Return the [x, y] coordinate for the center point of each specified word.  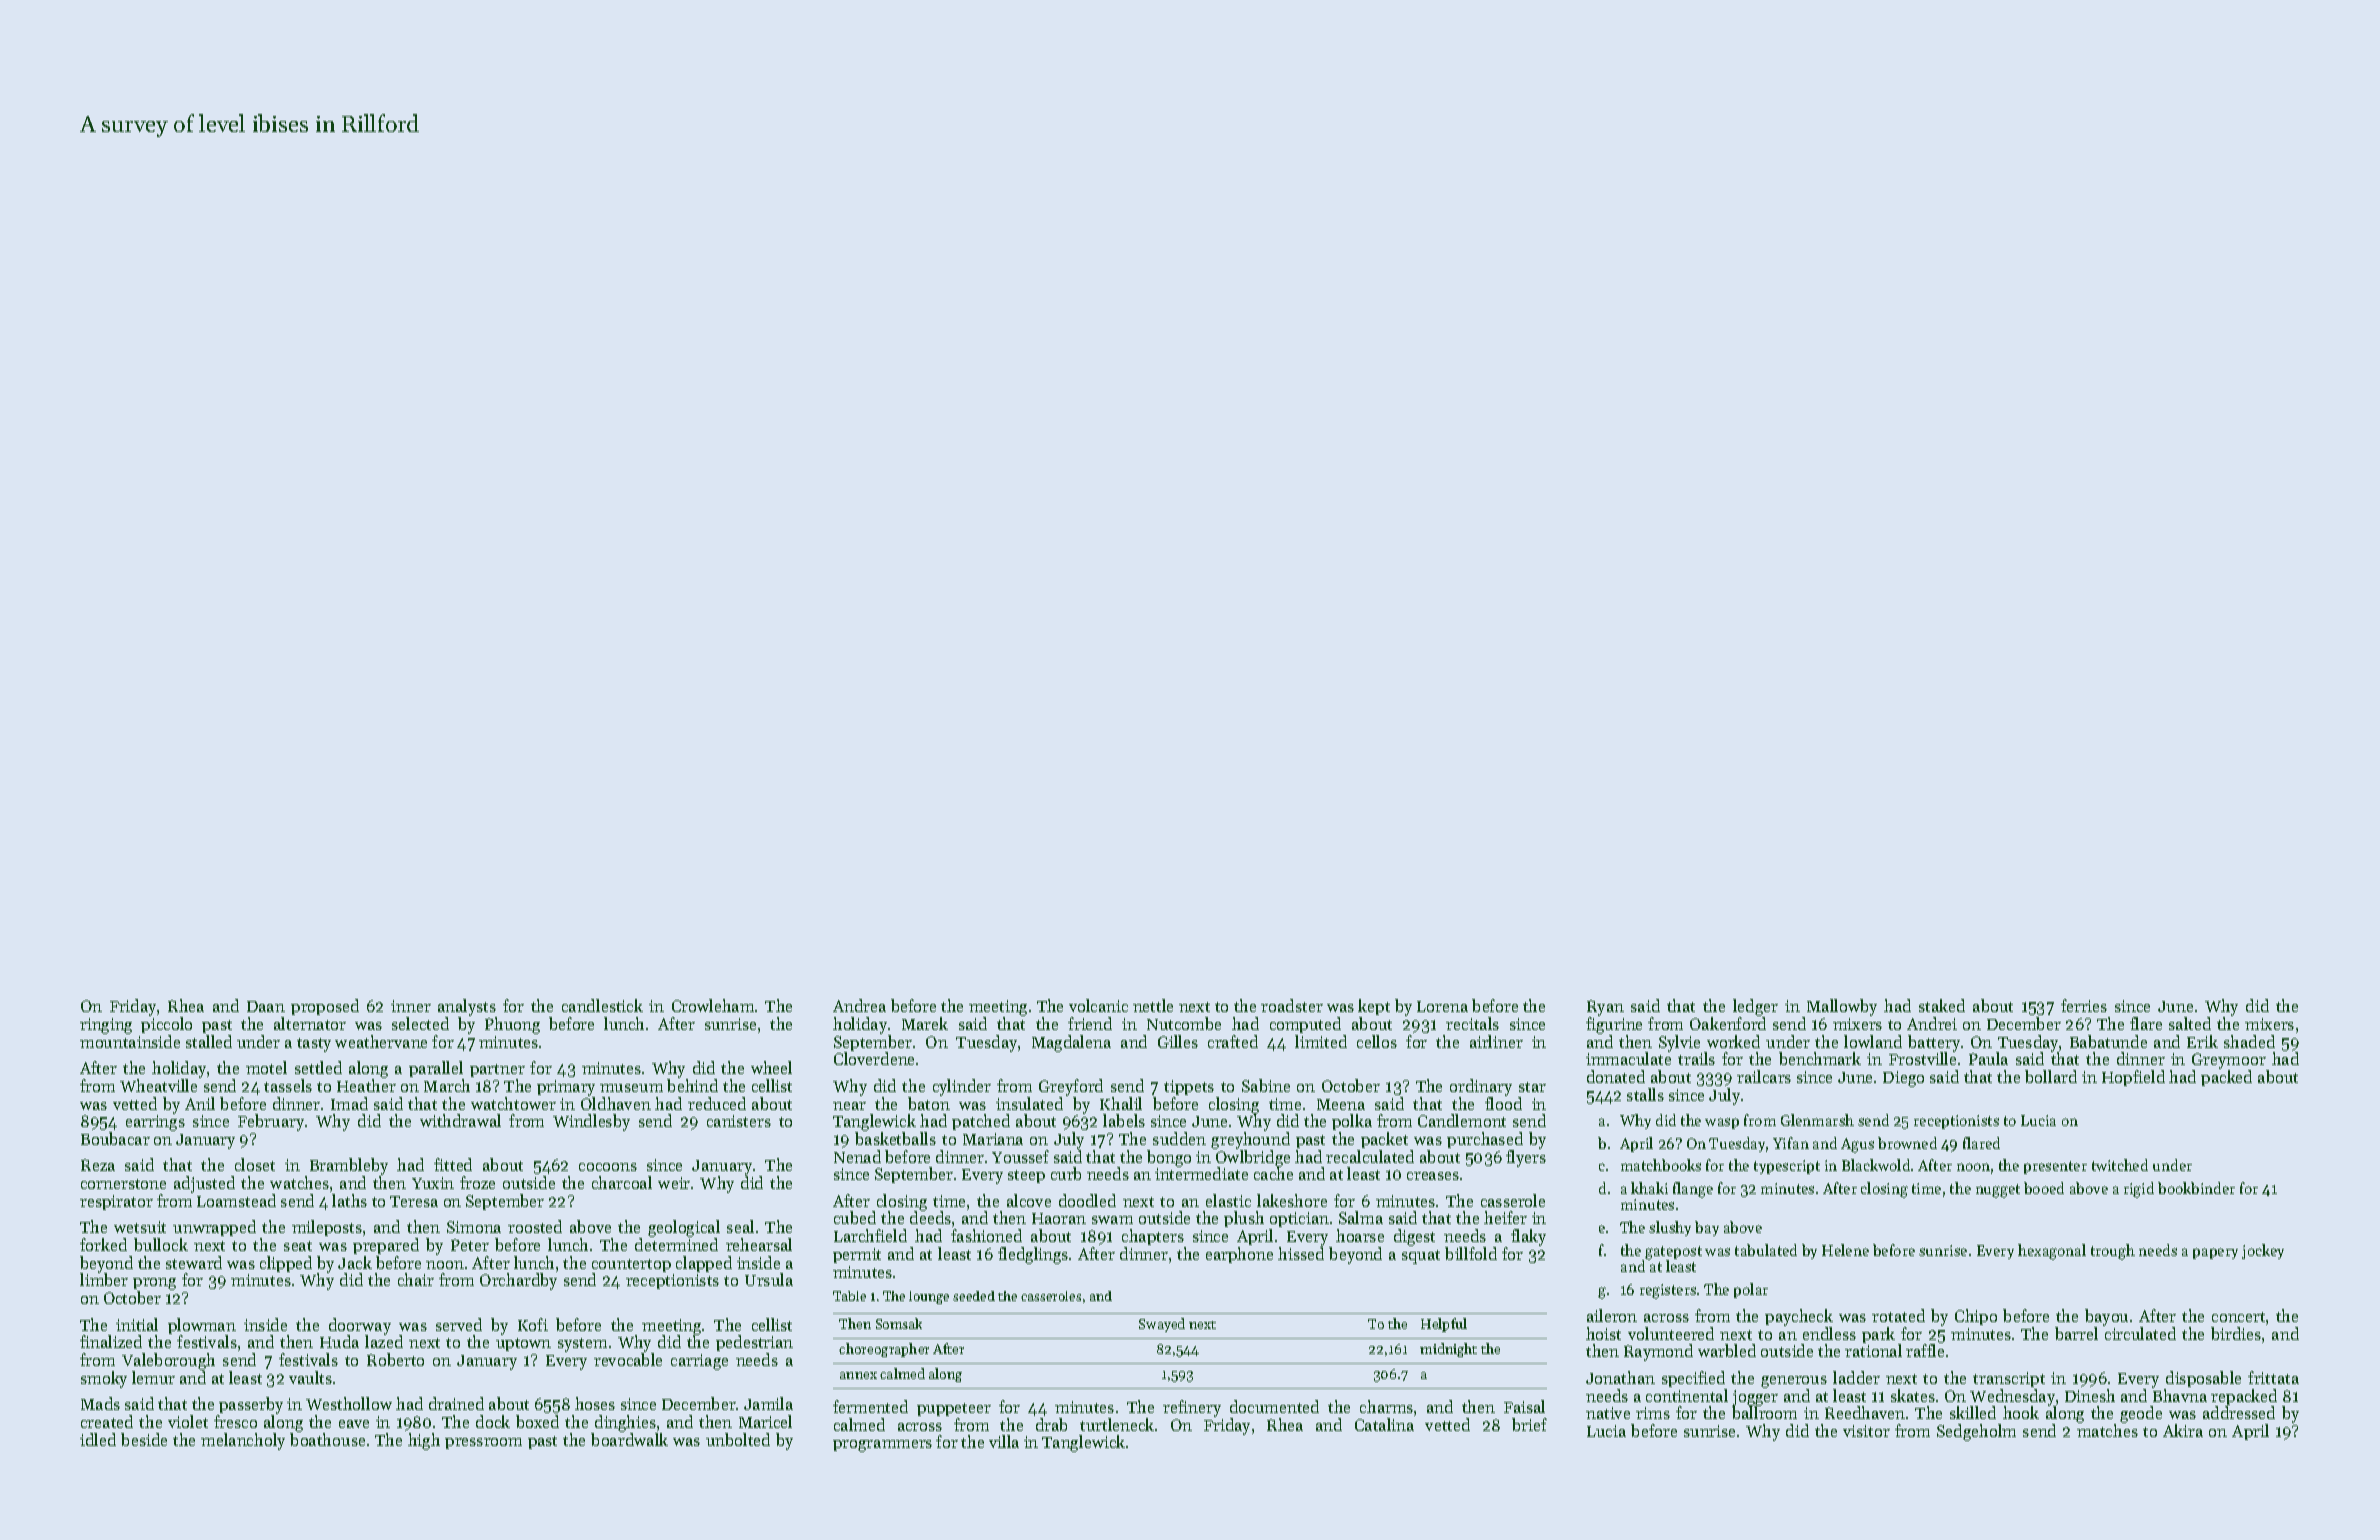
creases [1433, 1176]
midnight [1448, 1350]
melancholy [243, 1441]
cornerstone [123, 1184]
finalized [111, 1341]
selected [420, 1023]
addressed [2239, 1412]
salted [2190, 1023]
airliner [1496, 1041]
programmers [882, 1446]
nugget [1998, 1191]
